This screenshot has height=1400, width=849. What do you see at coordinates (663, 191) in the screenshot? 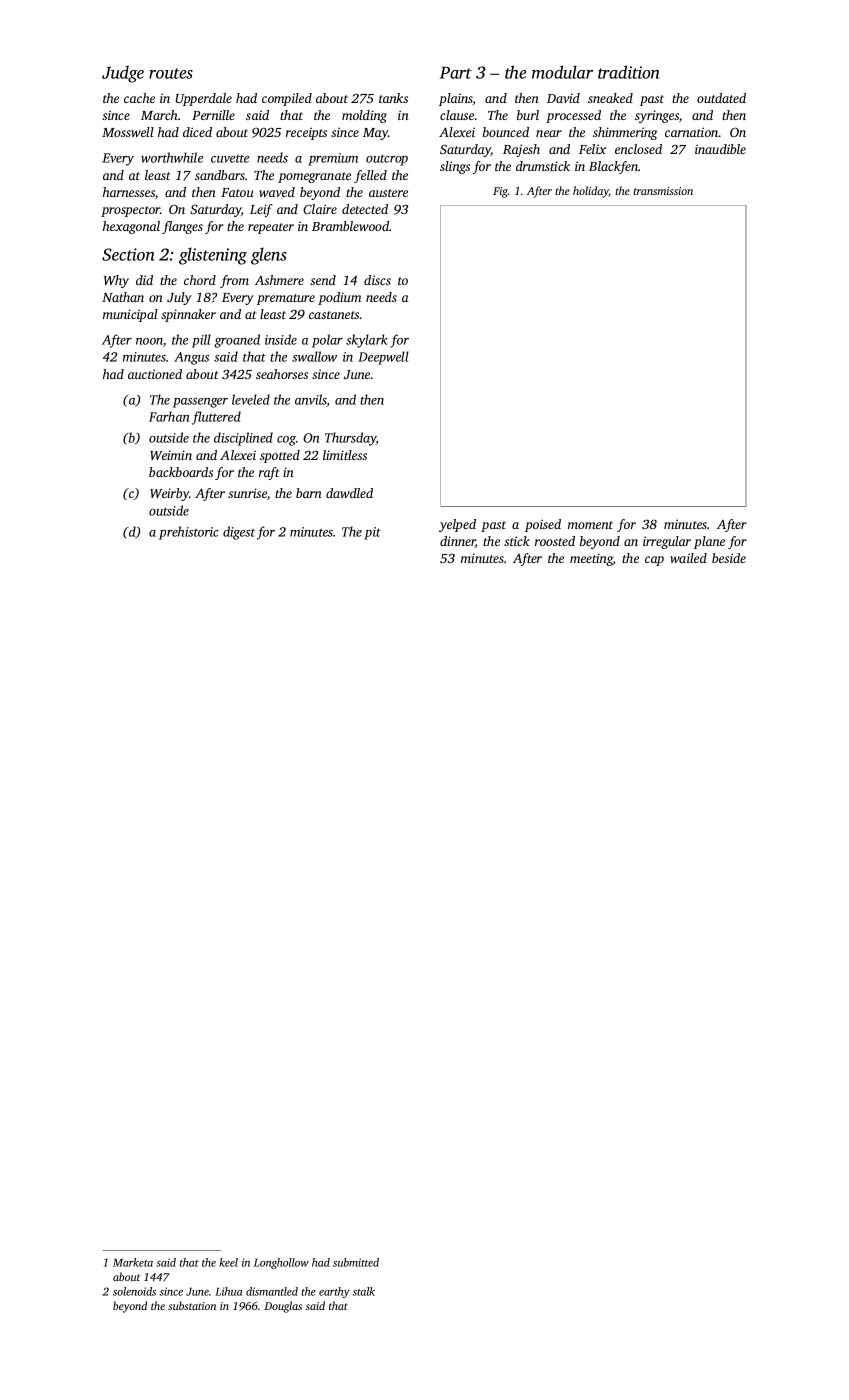
I see `transmission` at bounding box center [663, 191].
